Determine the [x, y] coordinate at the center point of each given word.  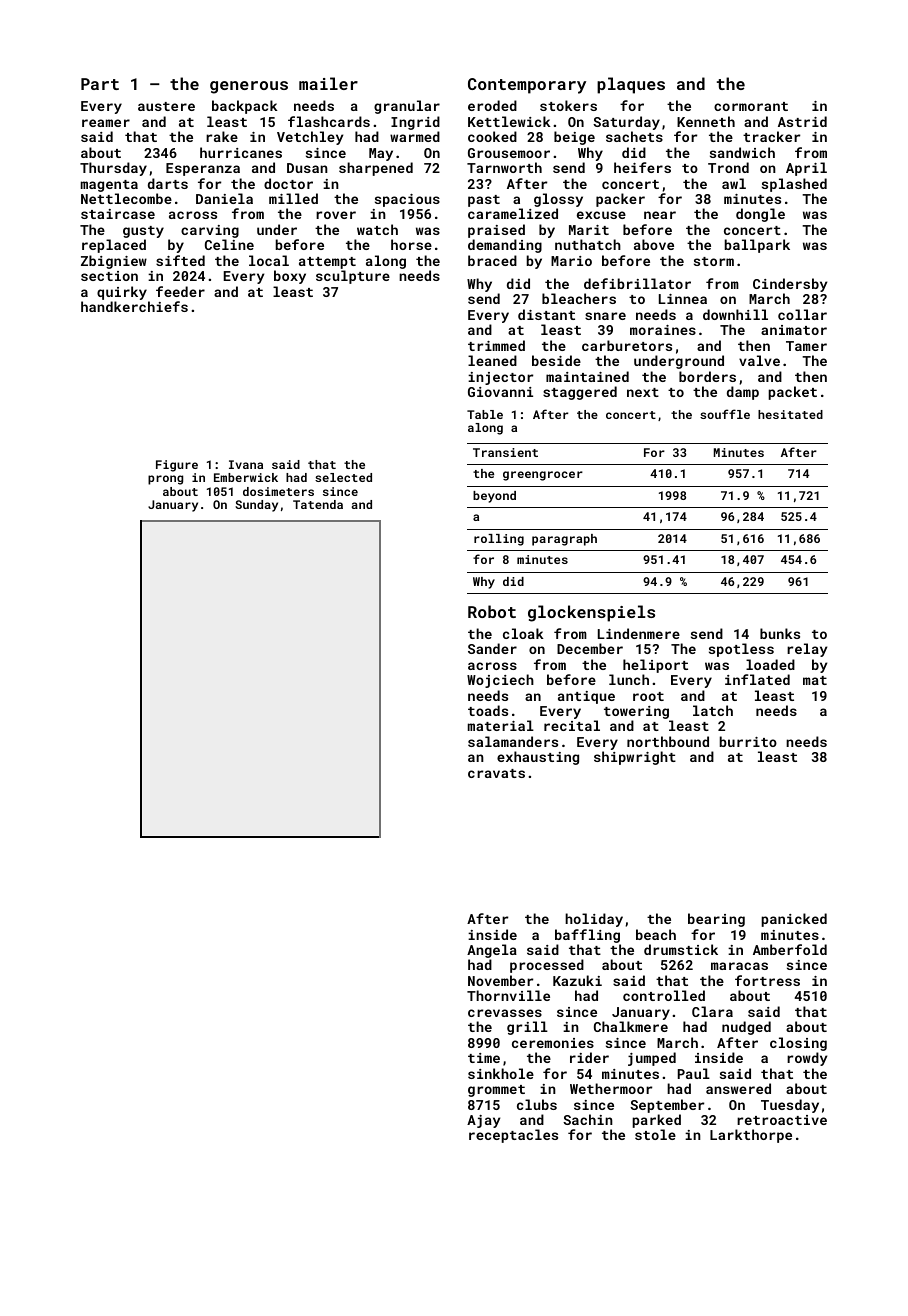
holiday [594, 920]
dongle [760, 215]
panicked [794, 920]
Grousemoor [509, 153]
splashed [794, 185]
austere [166, 106]
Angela [492, 951]
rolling [499, 540]
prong [165, 480]
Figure [177, 466]
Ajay [483, 1121]
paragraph [564, 540]
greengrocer [543, 476]
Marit [589, 230]
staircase [118, 214]
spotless [741, 650]
